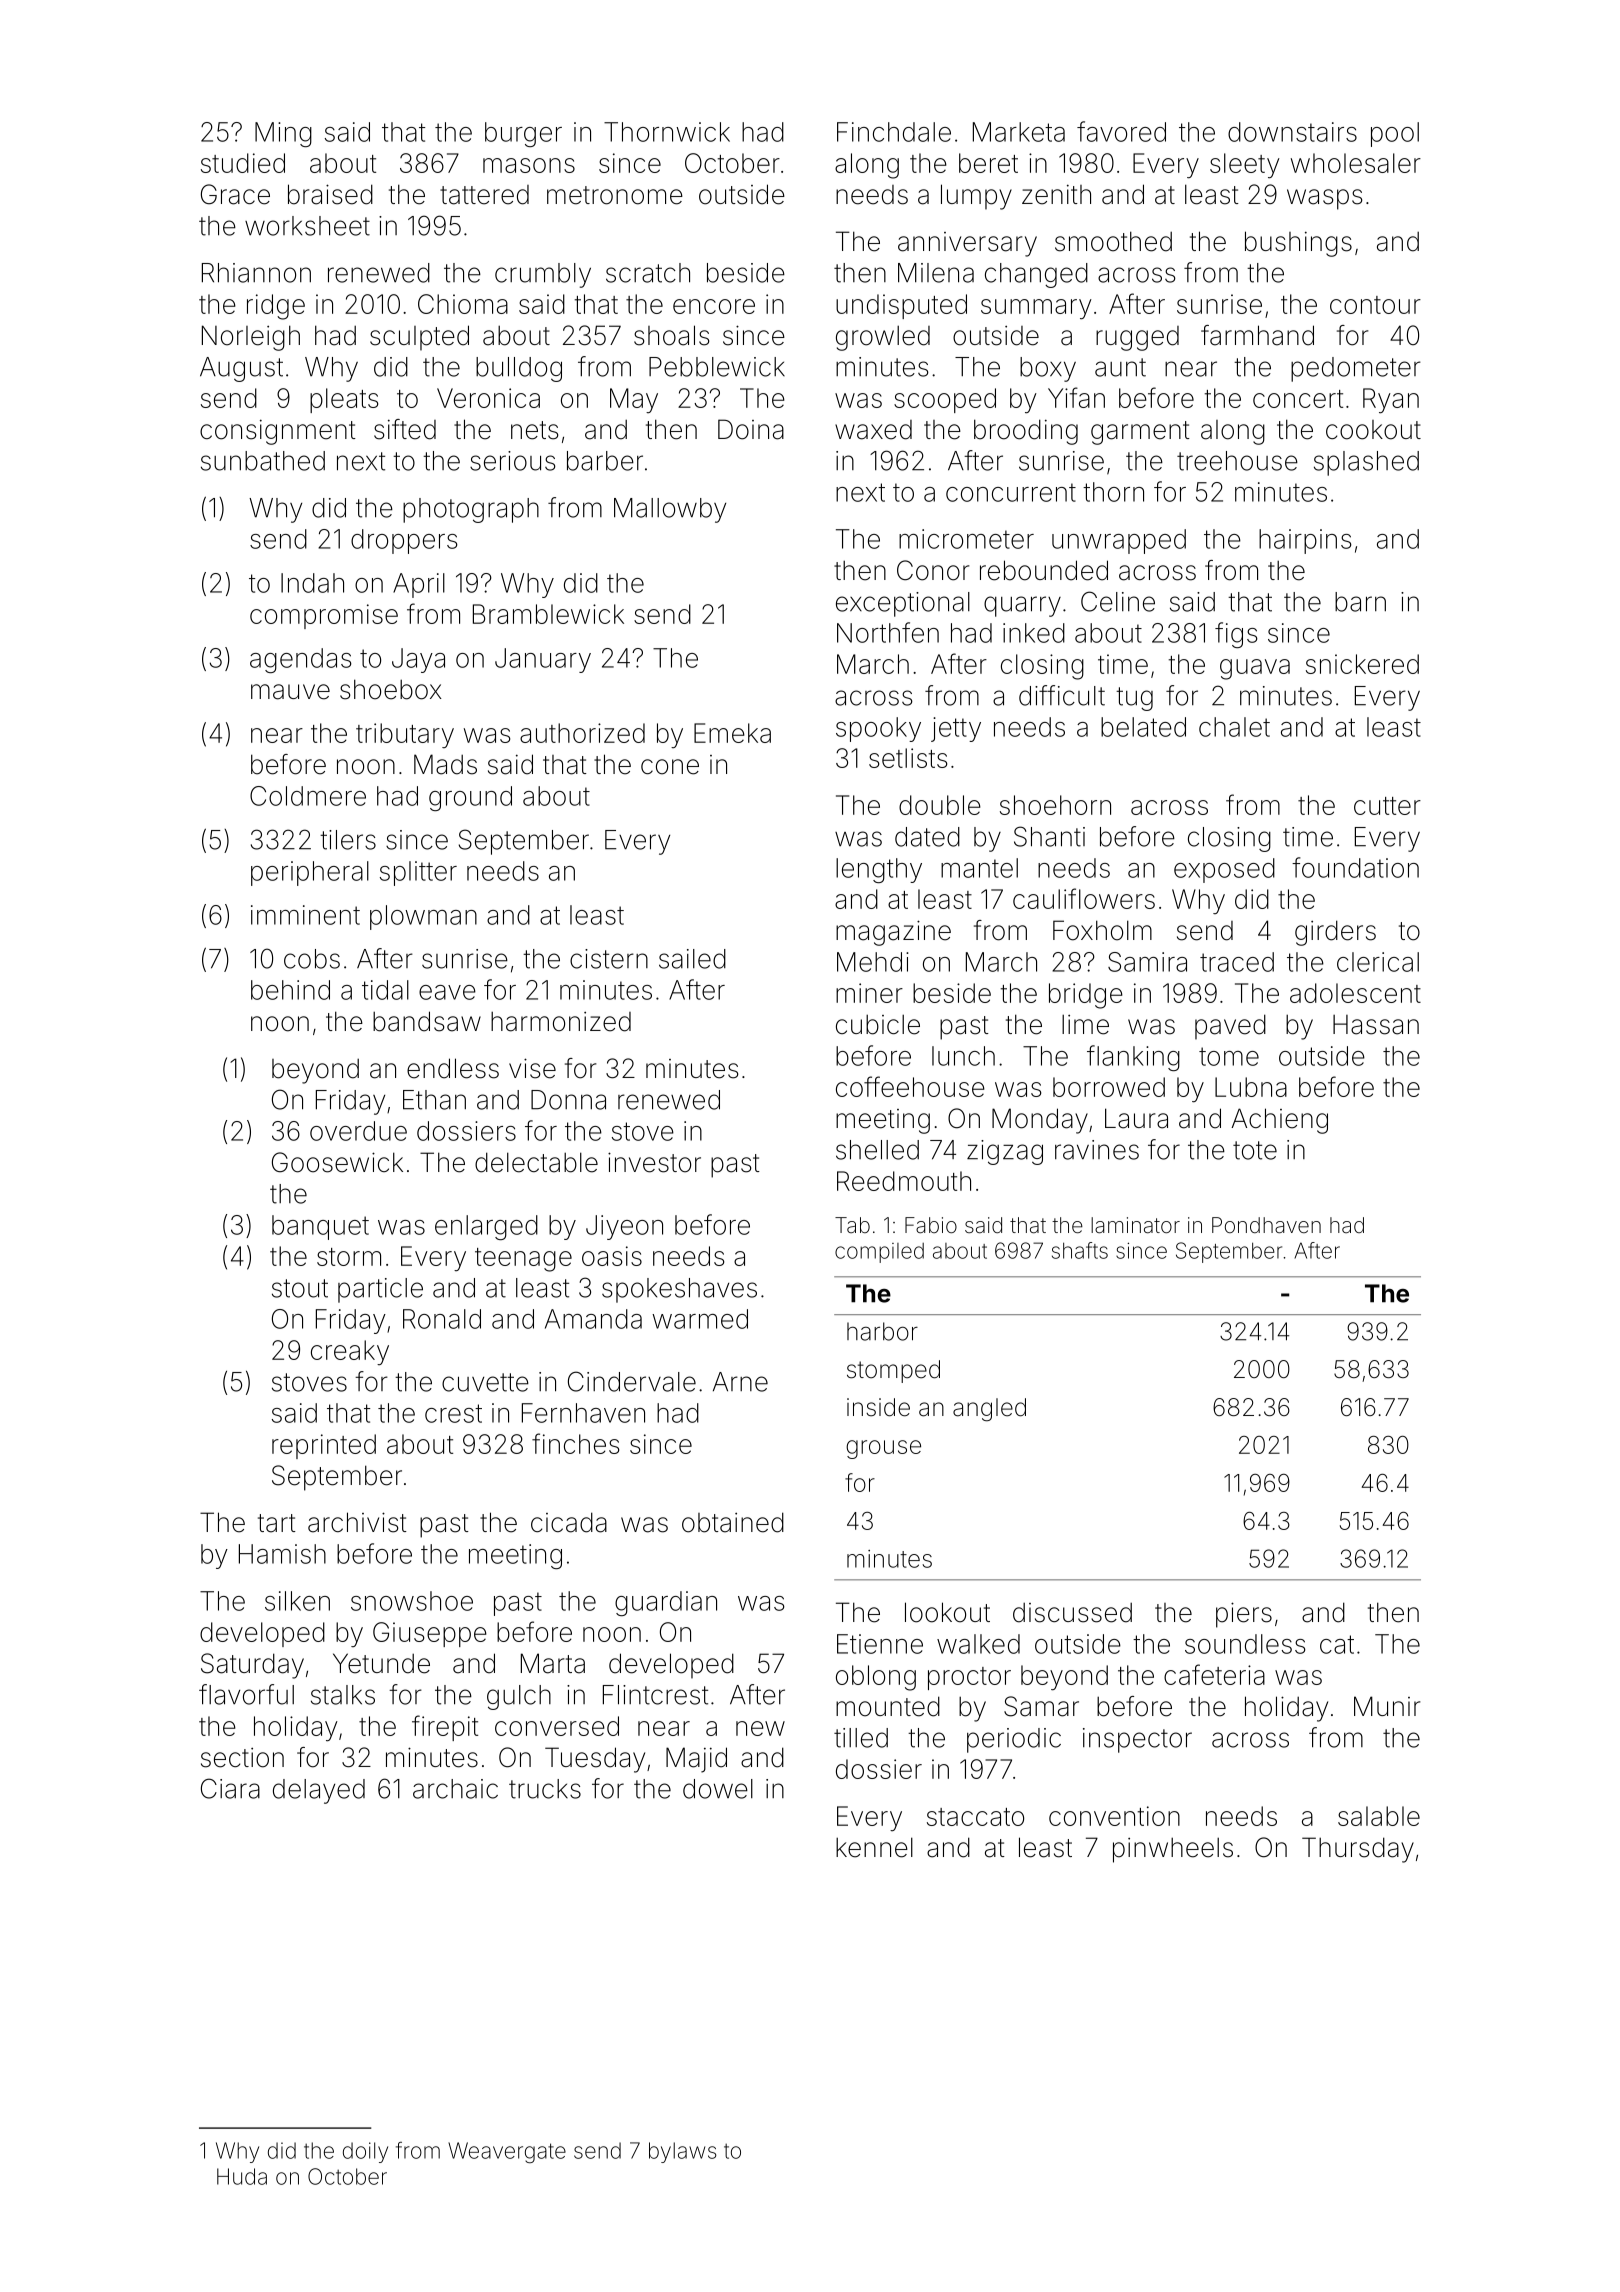 This screenshot has height=2292, width=1620. What do you see at coordinates (903, 604) in the screenshot?
I see `exceptional` at bounding box center [903, 604].
